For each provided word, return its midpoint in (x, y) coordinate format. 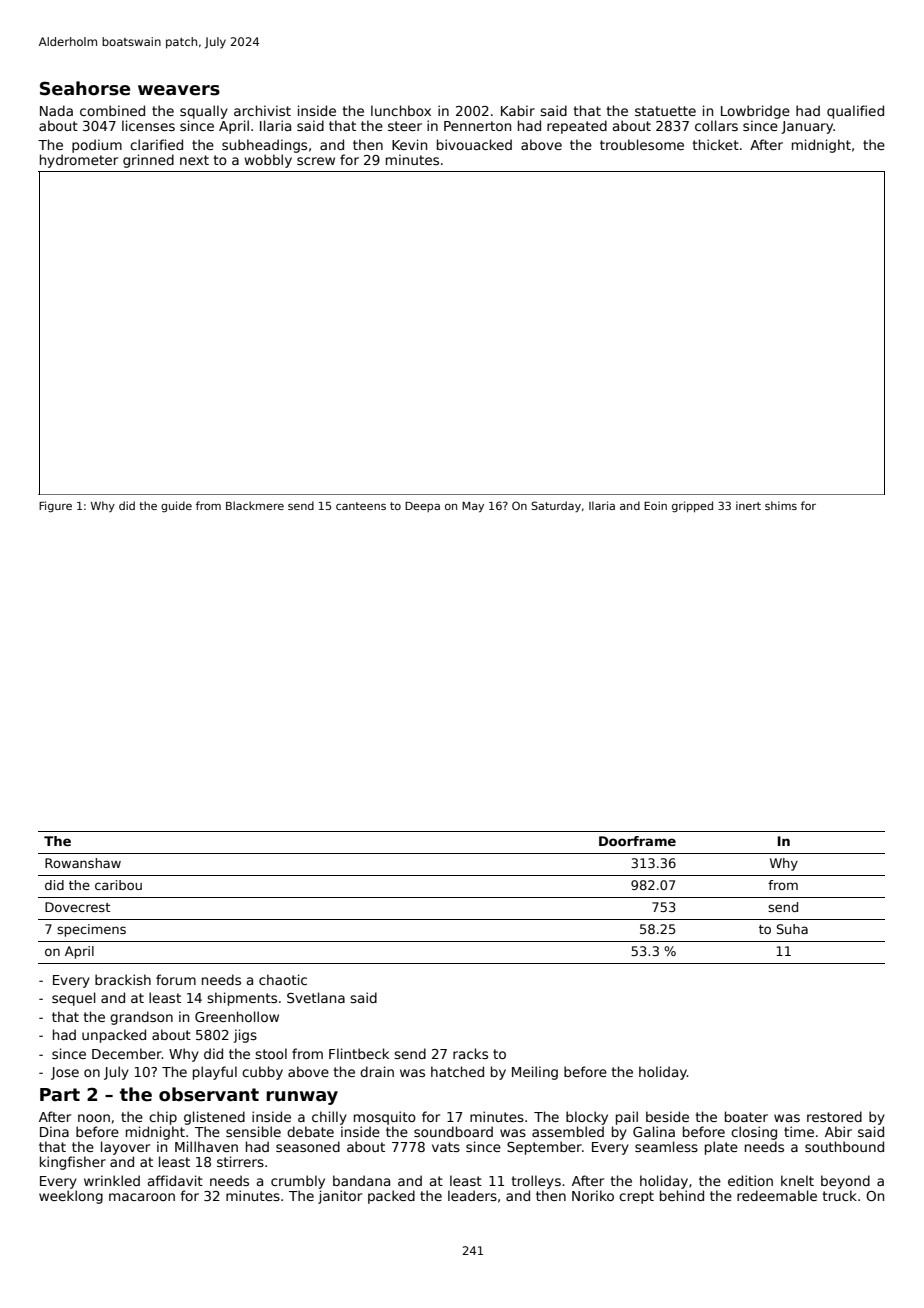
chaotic (283, 979)
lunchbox (401, 110)
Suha (792, 929)
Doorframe (637, 841)
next (194, 160)
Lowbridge (755, 112)
